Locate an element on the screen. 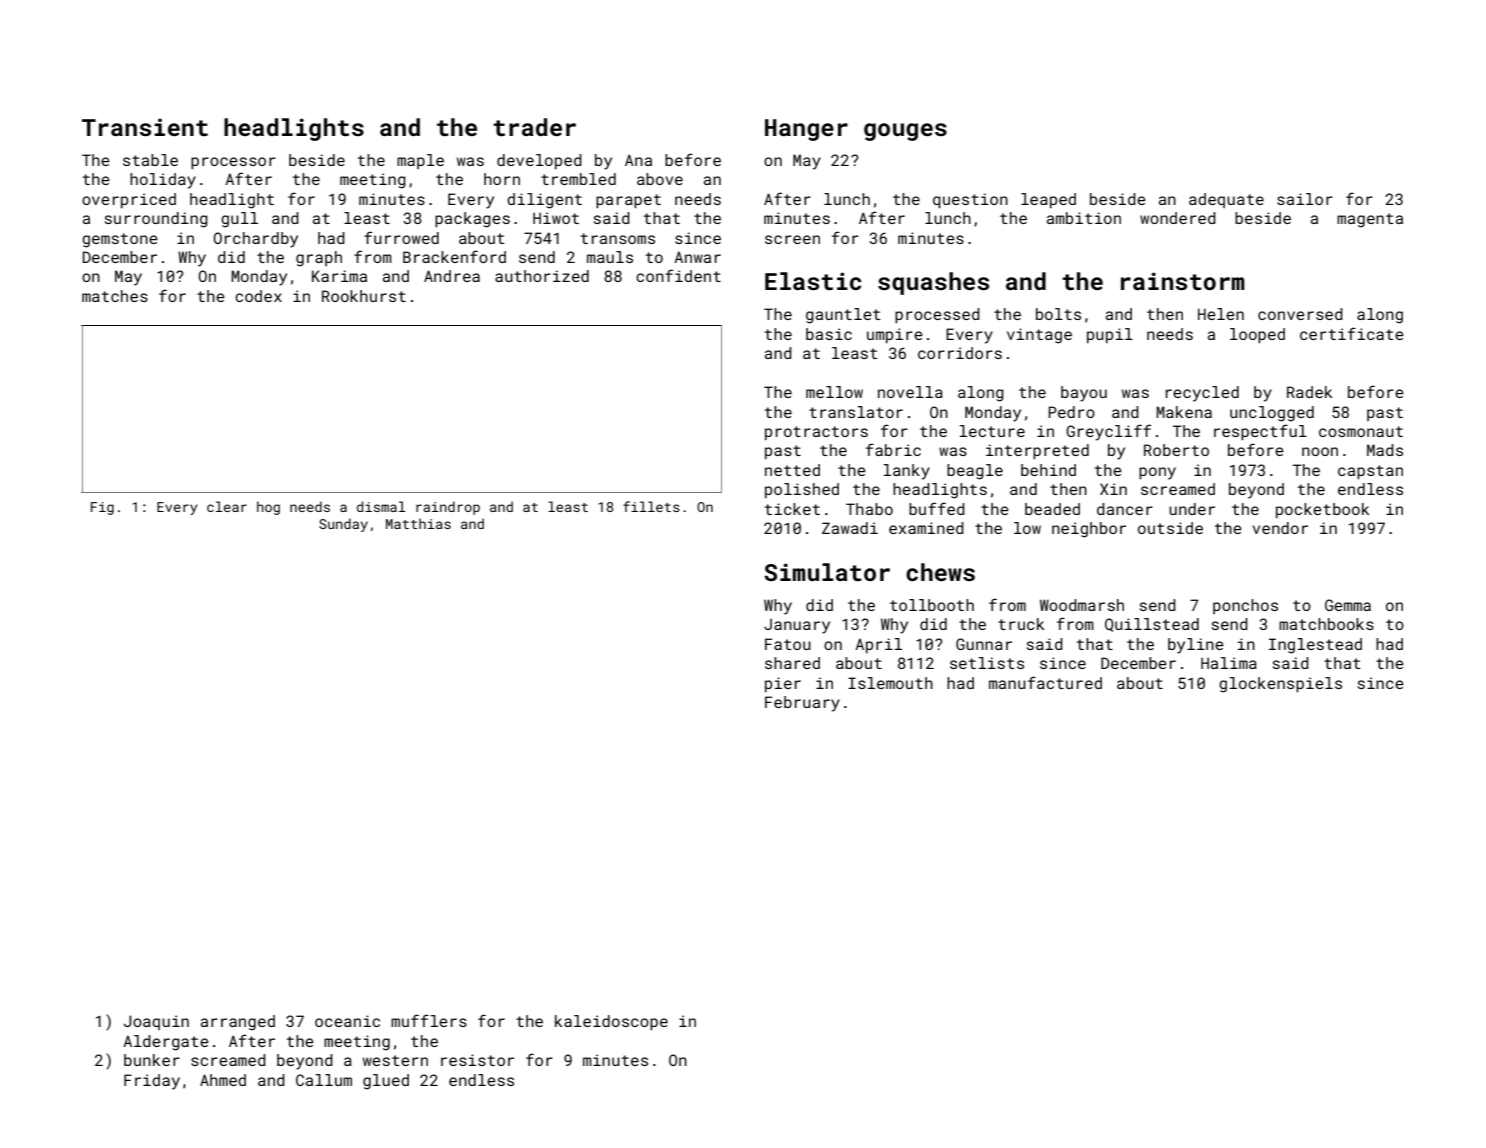 The image size is (1486, 1148). screen is located at coordinates (792, 239).
